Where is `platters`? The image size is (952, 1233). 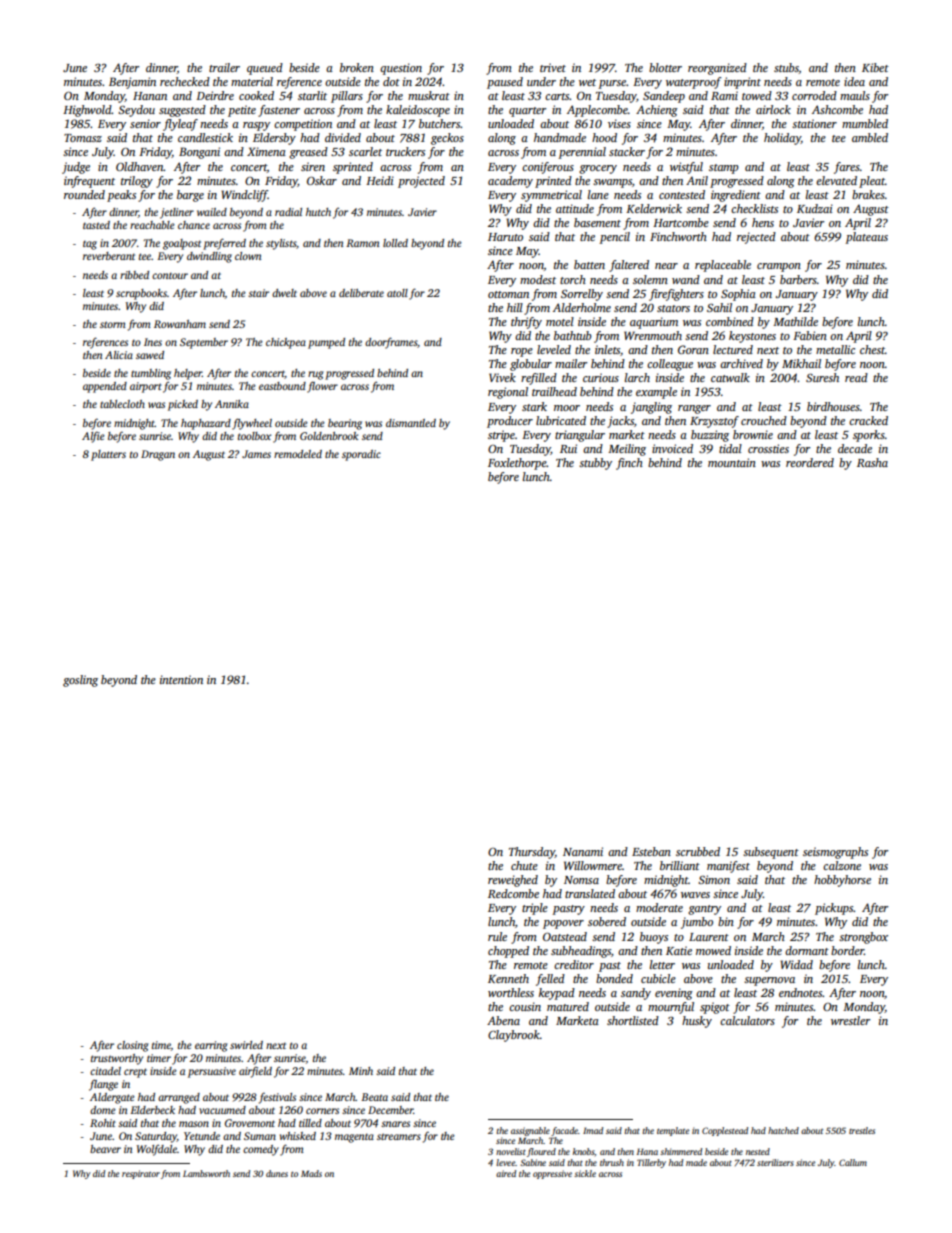
platters is located at coordinates (108, 455).
